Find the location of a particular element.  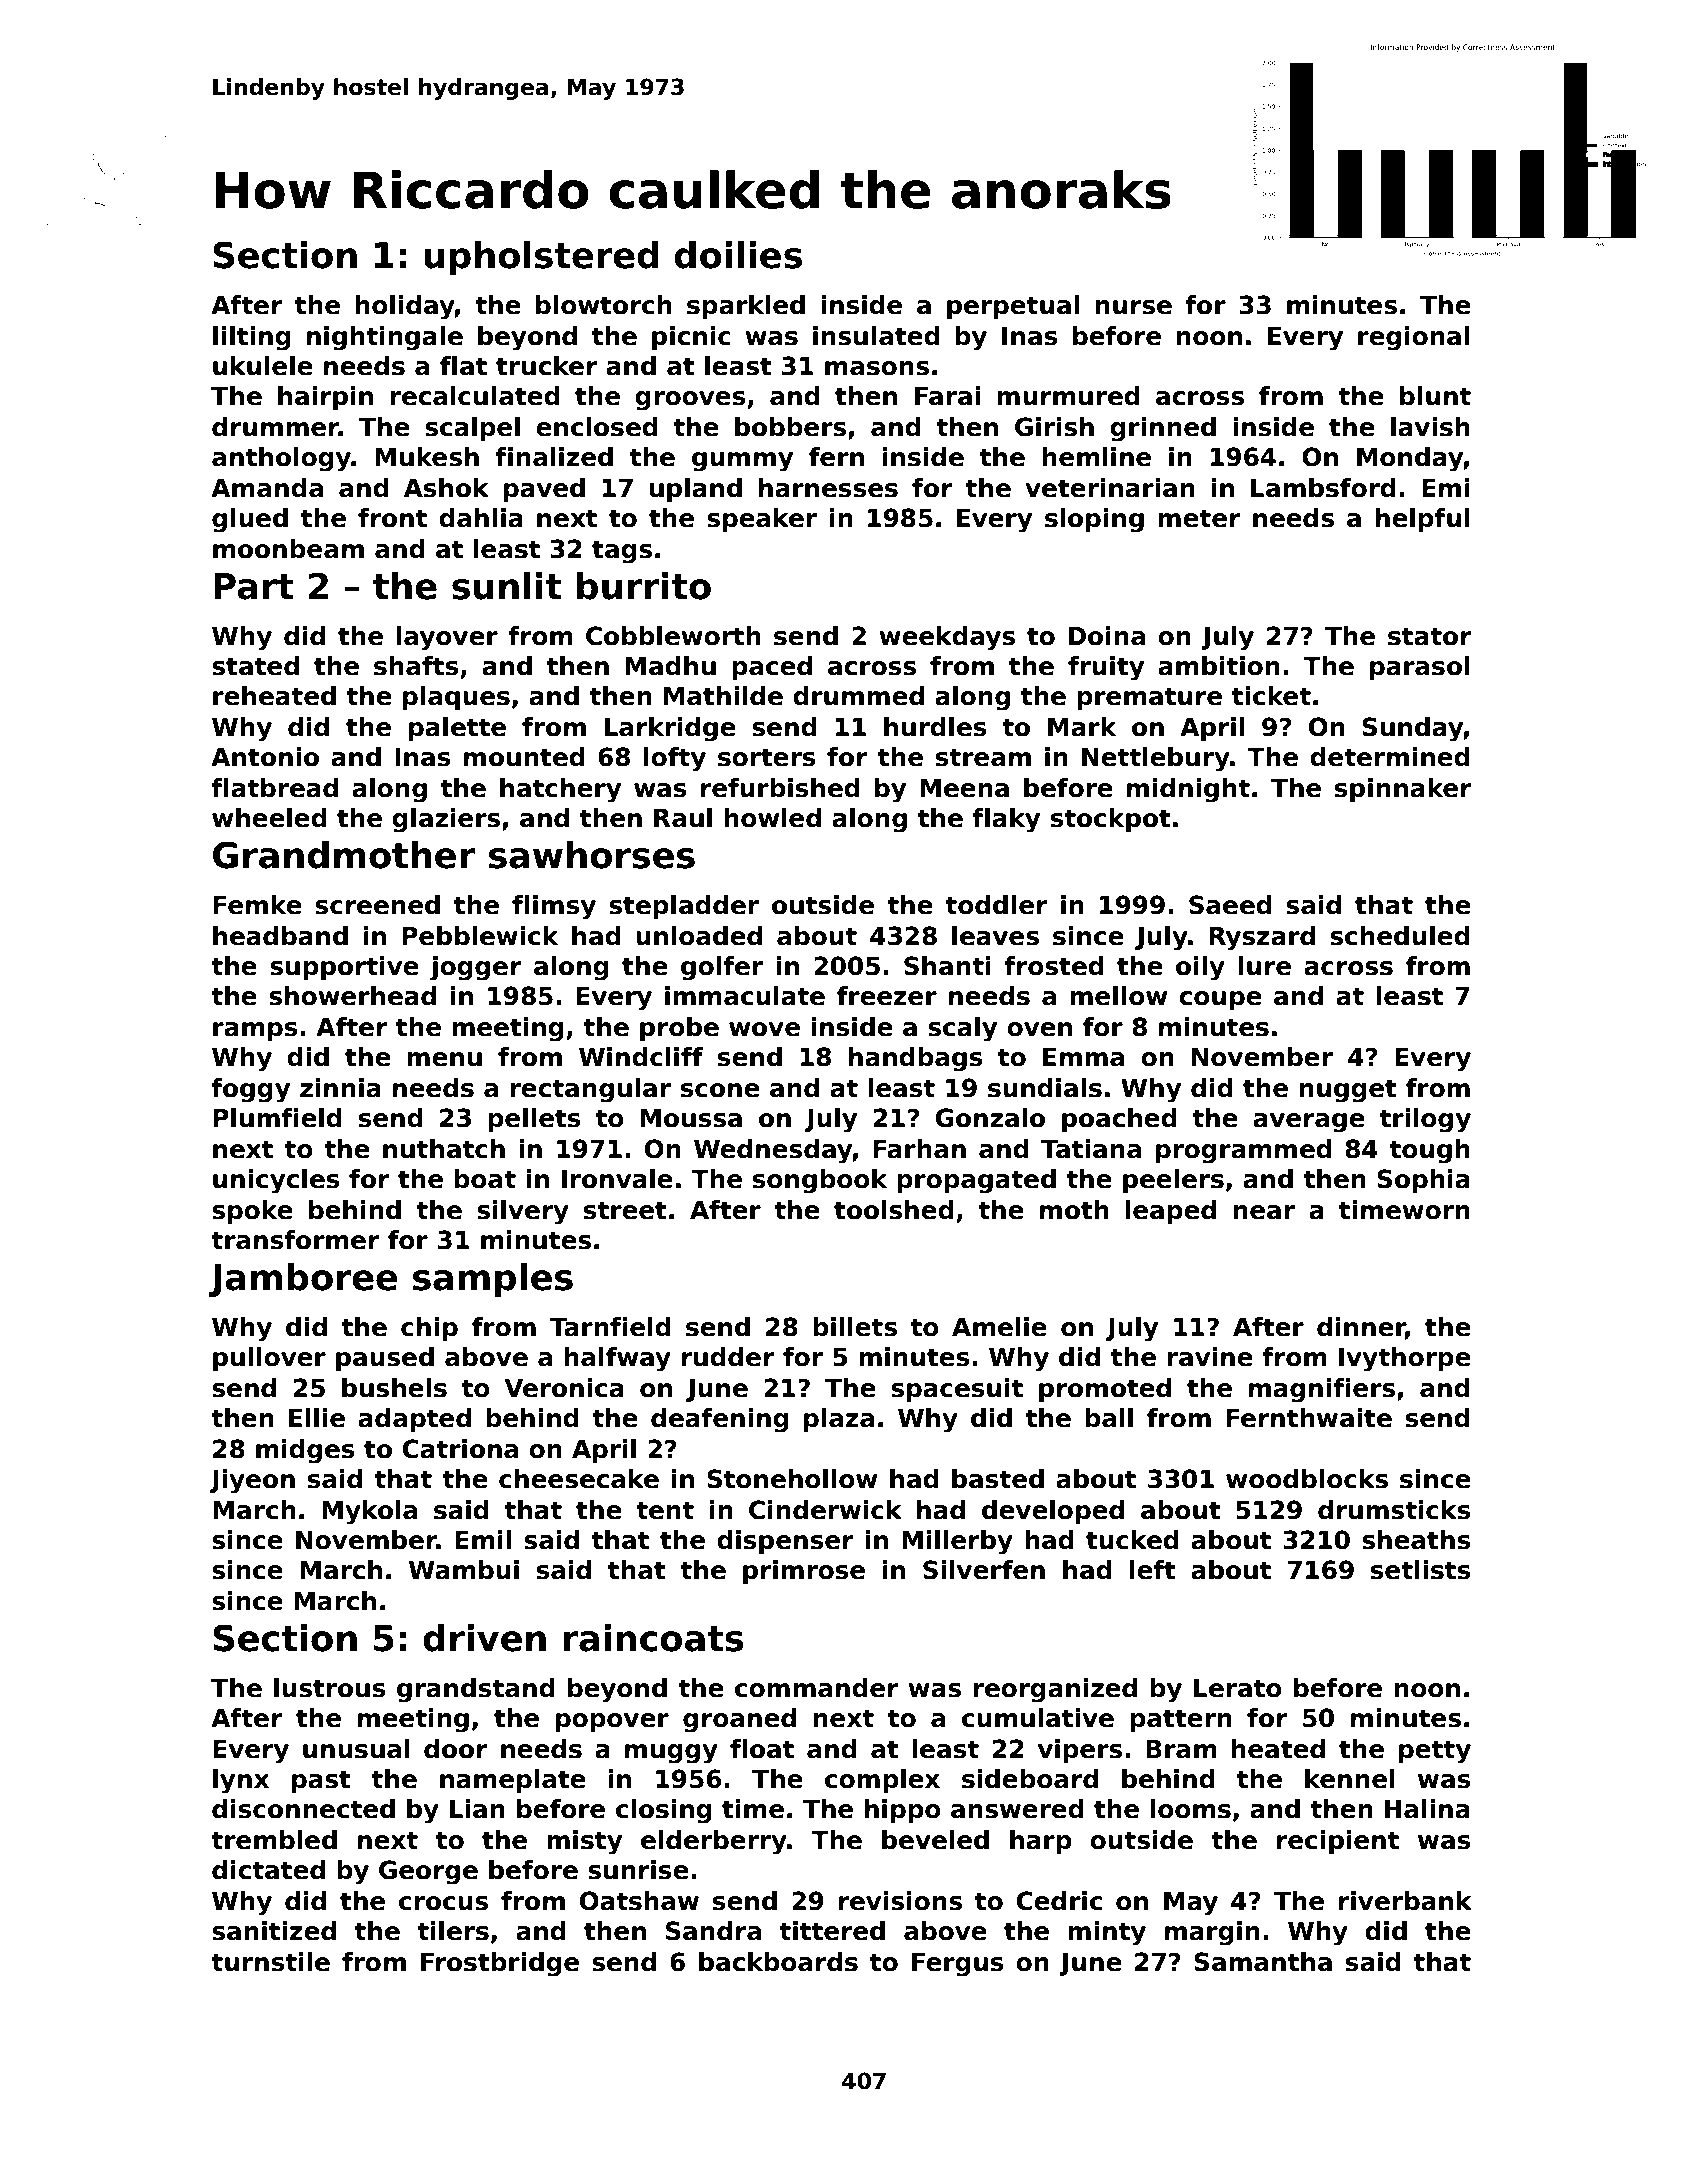

promoted is located at coordinates (1105, 1390).
